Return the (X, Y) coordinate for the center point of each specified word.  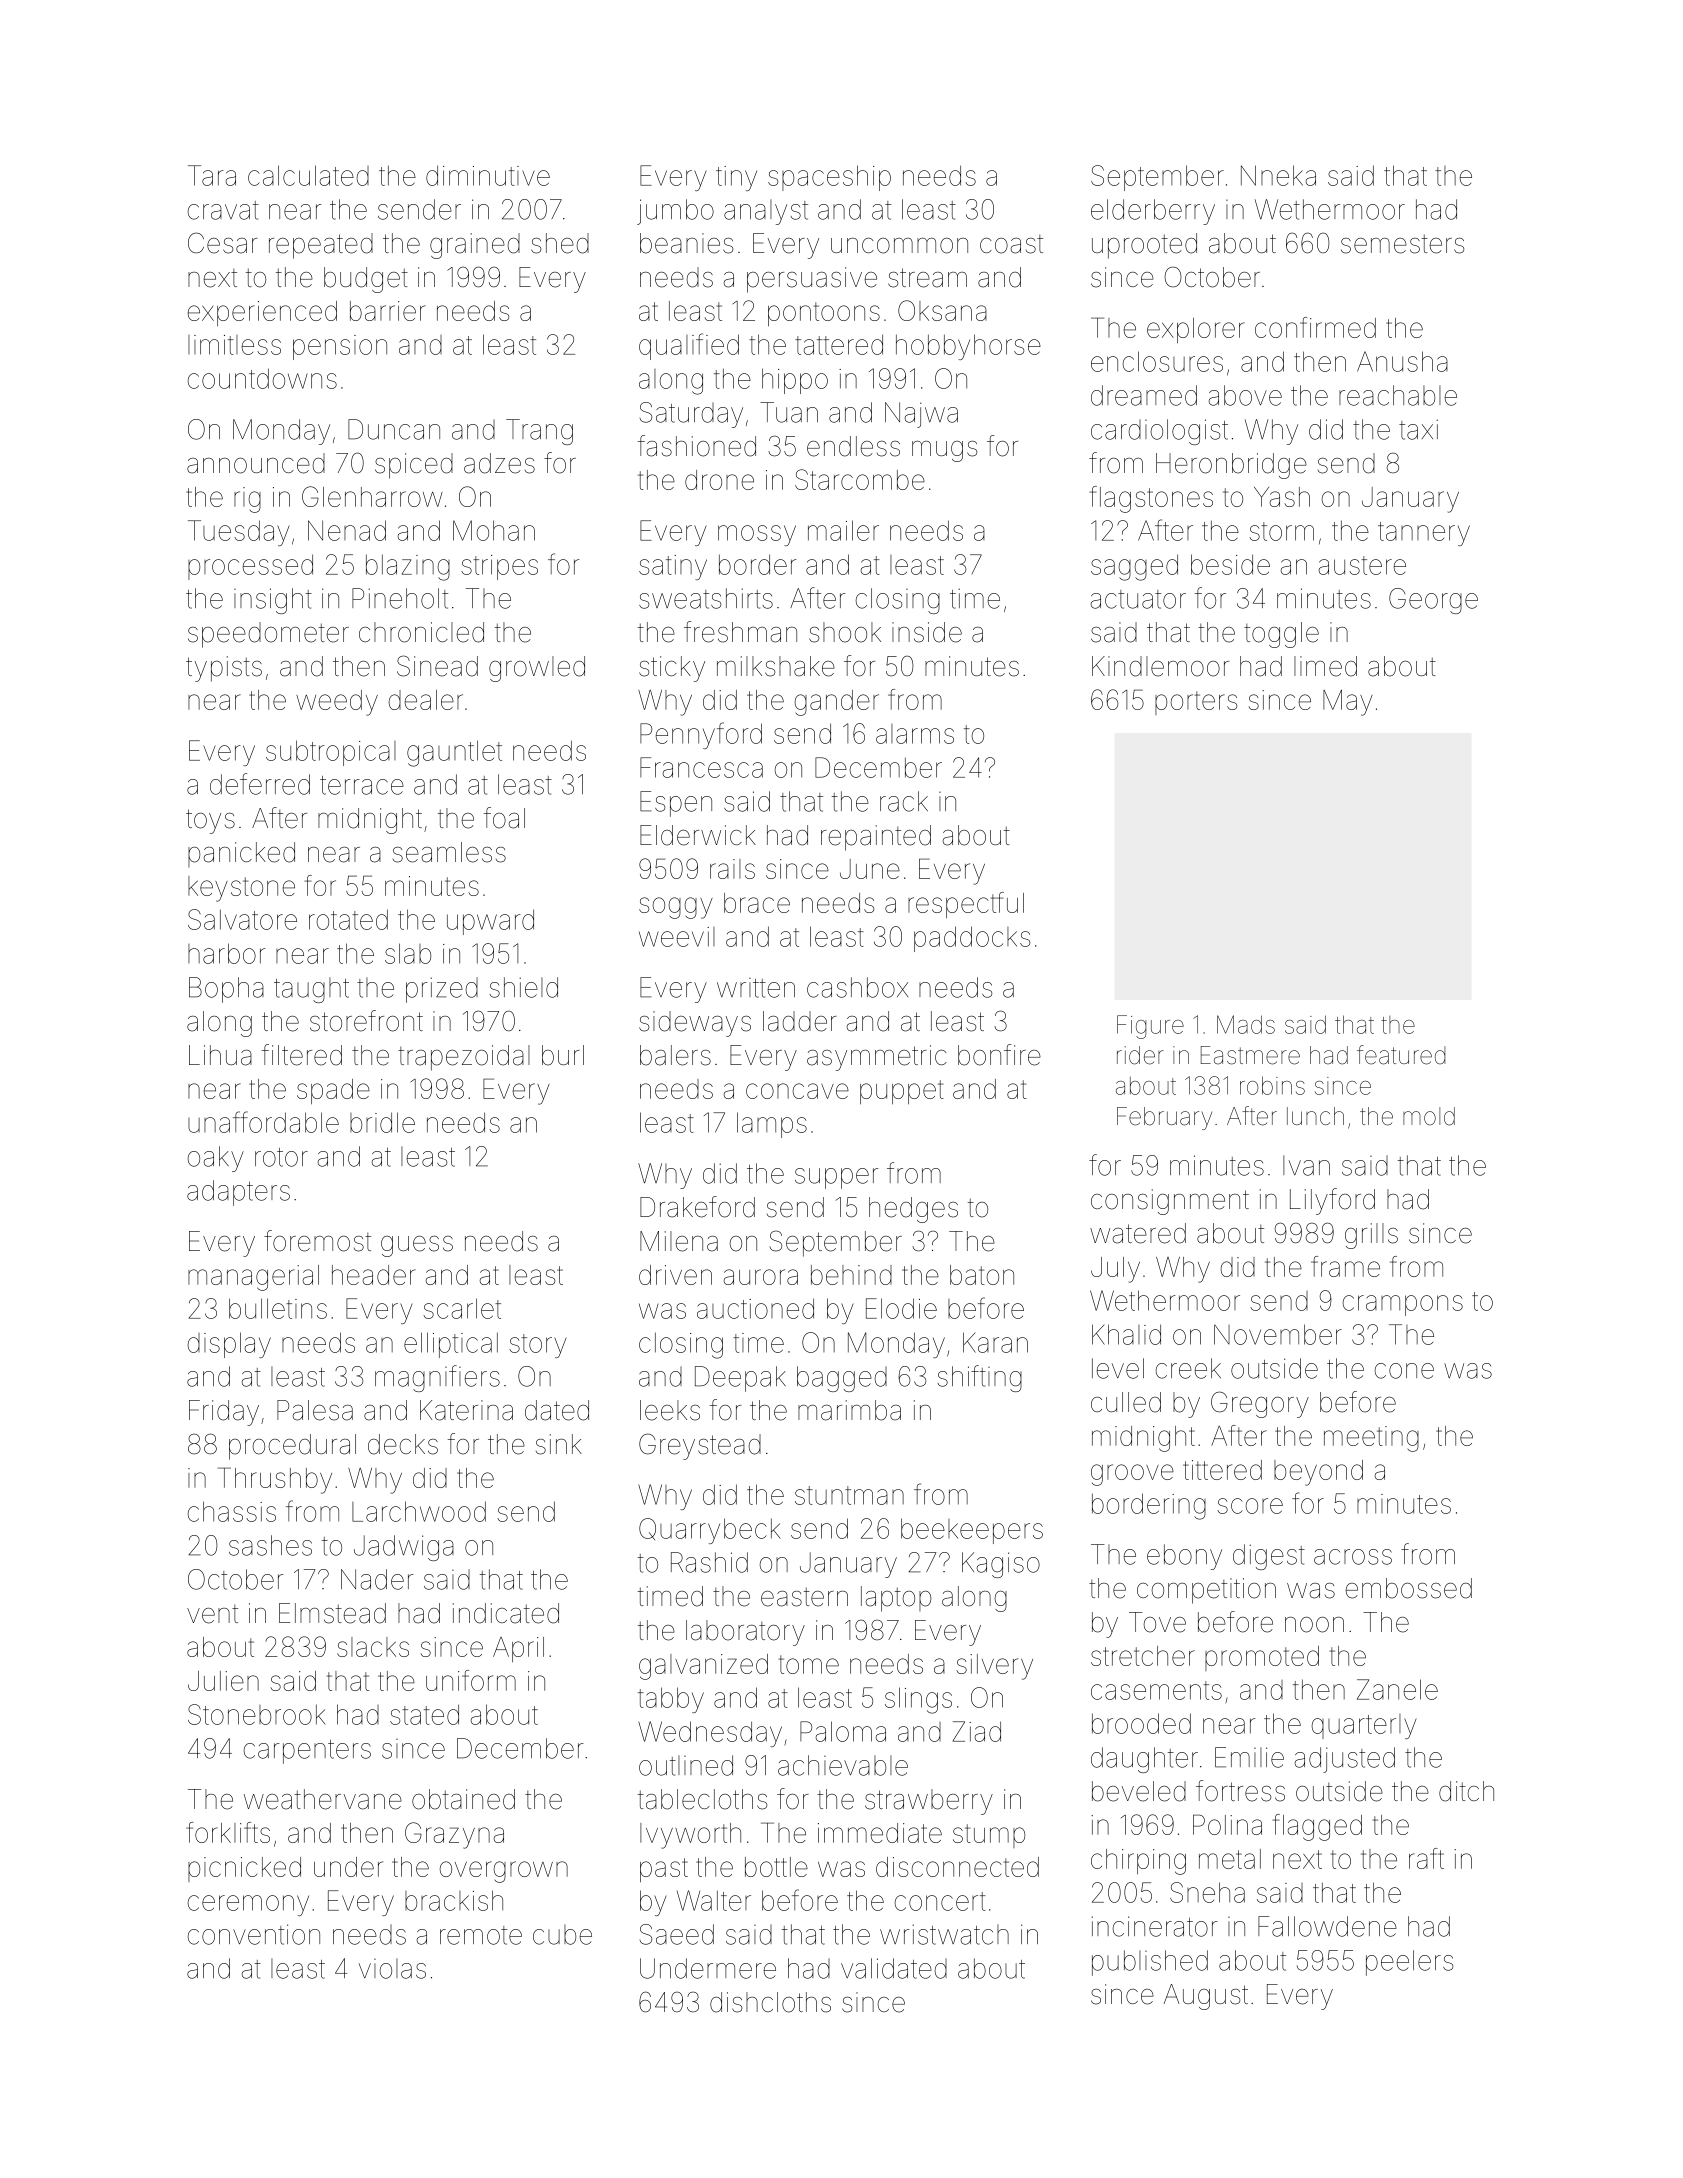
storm (1281, 531)
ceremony (248, 1905)
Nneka (1278, 175)
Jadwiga (404, 1548)
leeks (670, 1410)
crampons (1403, 1305)
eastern (804, 1597)
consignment (1170, 1202)
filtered (302, 1055)
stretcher (1143, 1656)
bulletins (278, 1308)
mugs (944, 451)
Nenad (347, 530)
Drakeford (697, 1207)
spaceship (829, 178)
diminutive (488, 175)
